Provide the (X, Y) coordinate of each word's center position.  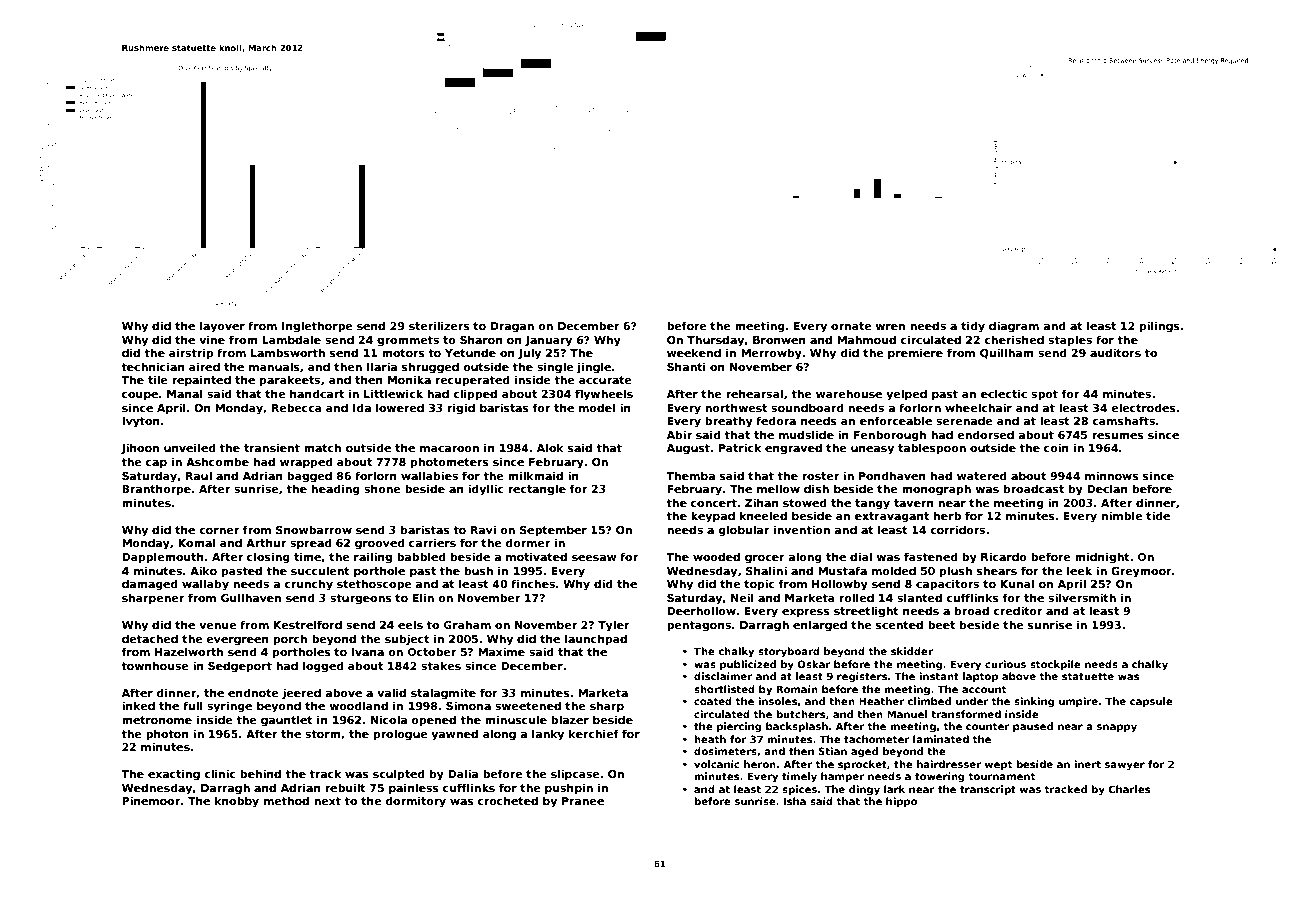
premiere (915, 353)
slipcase (575, 774)
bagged (309, 477)
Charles (1129, 789)
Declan (1107, 488)
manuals (274, 366)
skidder (912, 651)
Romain (797, 689)
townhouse (154, 665)
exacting (174, 775)
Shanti (686, 366)
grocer (765, 559)
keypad (713, 517)
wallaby (205, 585)
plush (956, 571)
